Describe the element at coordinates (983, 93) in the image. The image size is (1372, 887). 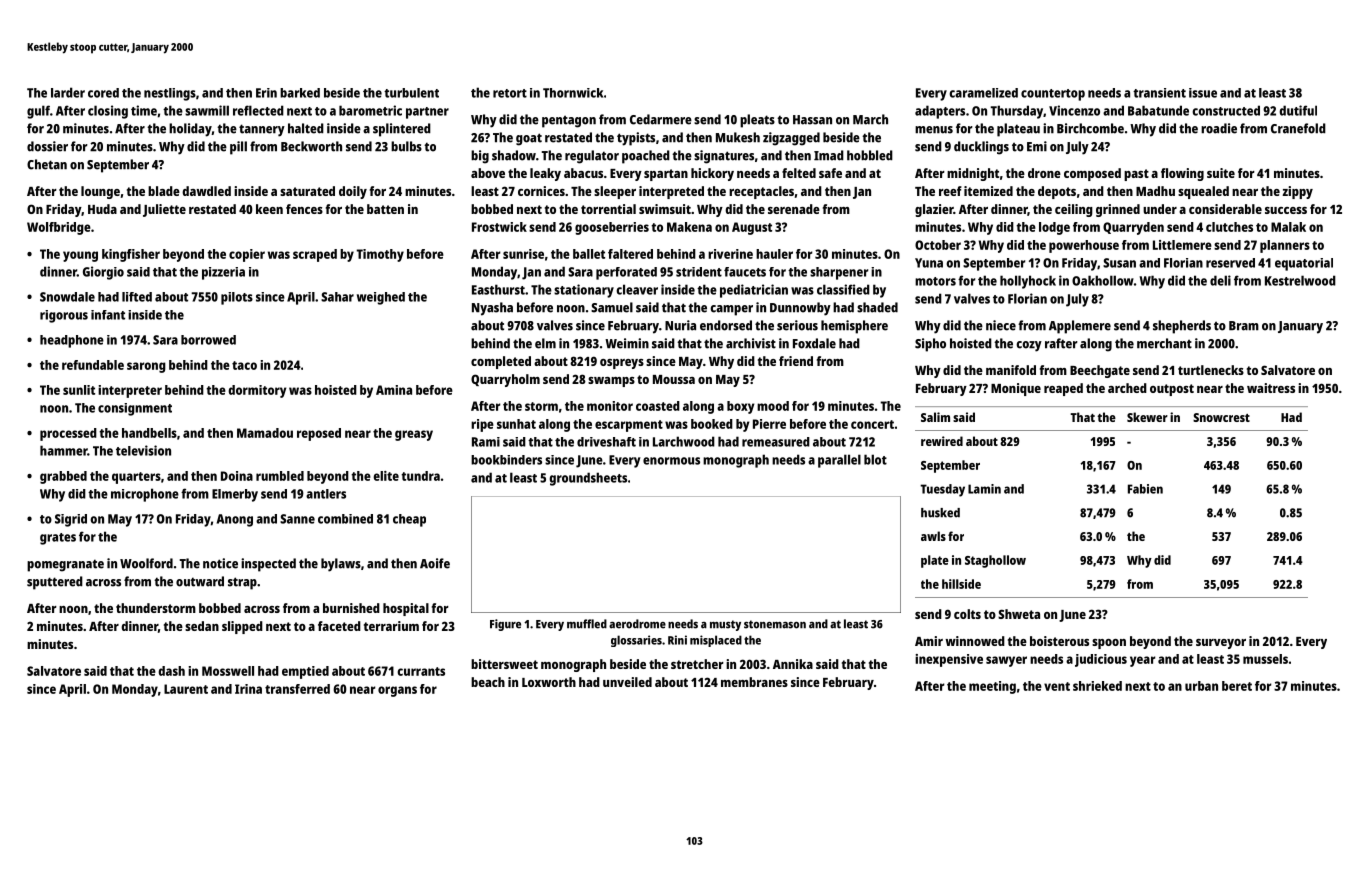
I see `caramelized` at that location.
